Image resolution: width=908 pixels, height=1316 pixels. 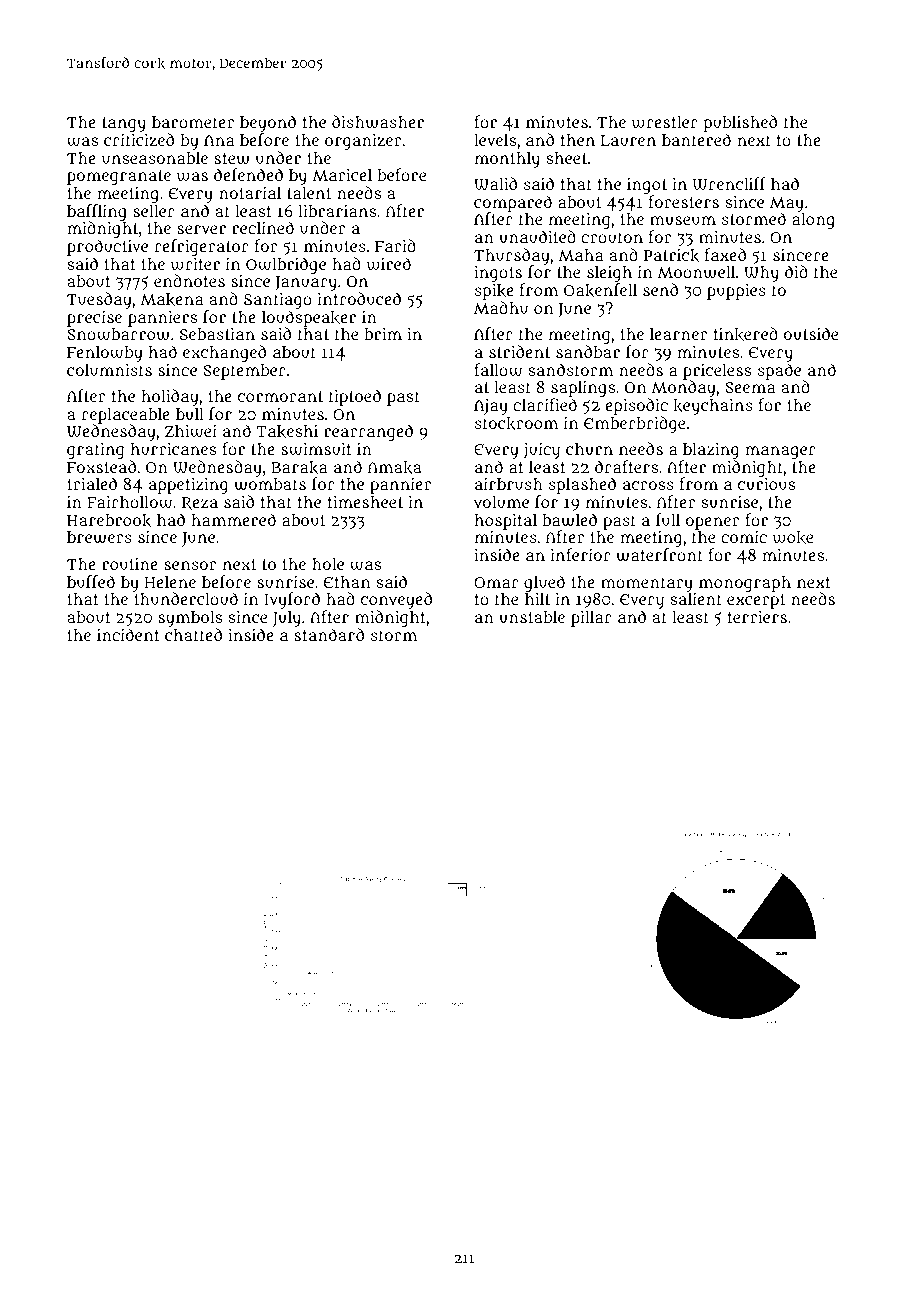 I want to click on tangy, so click(x=124, y=124).
